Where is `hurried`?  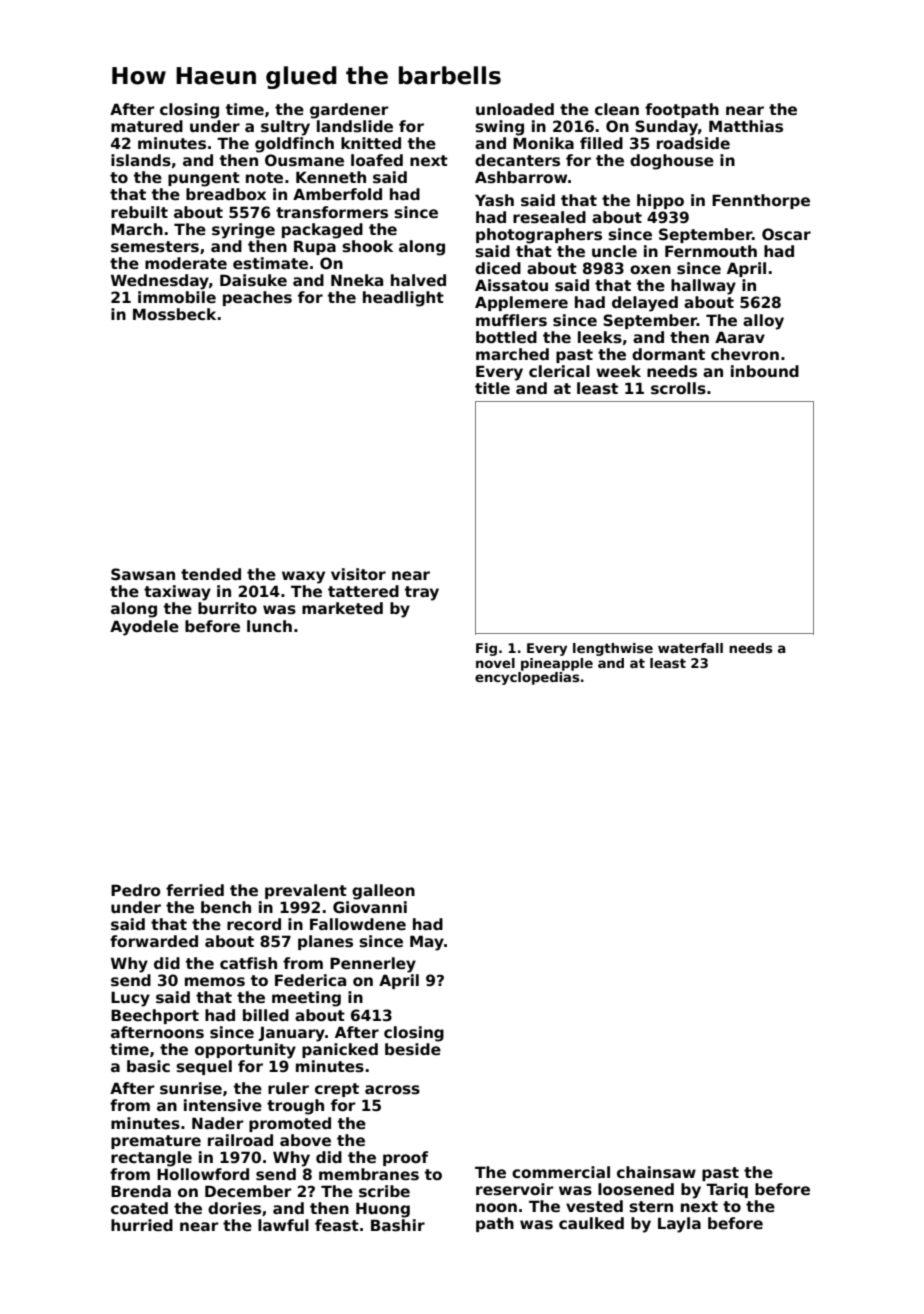 hurried is located at coordinates (142, 1225).
